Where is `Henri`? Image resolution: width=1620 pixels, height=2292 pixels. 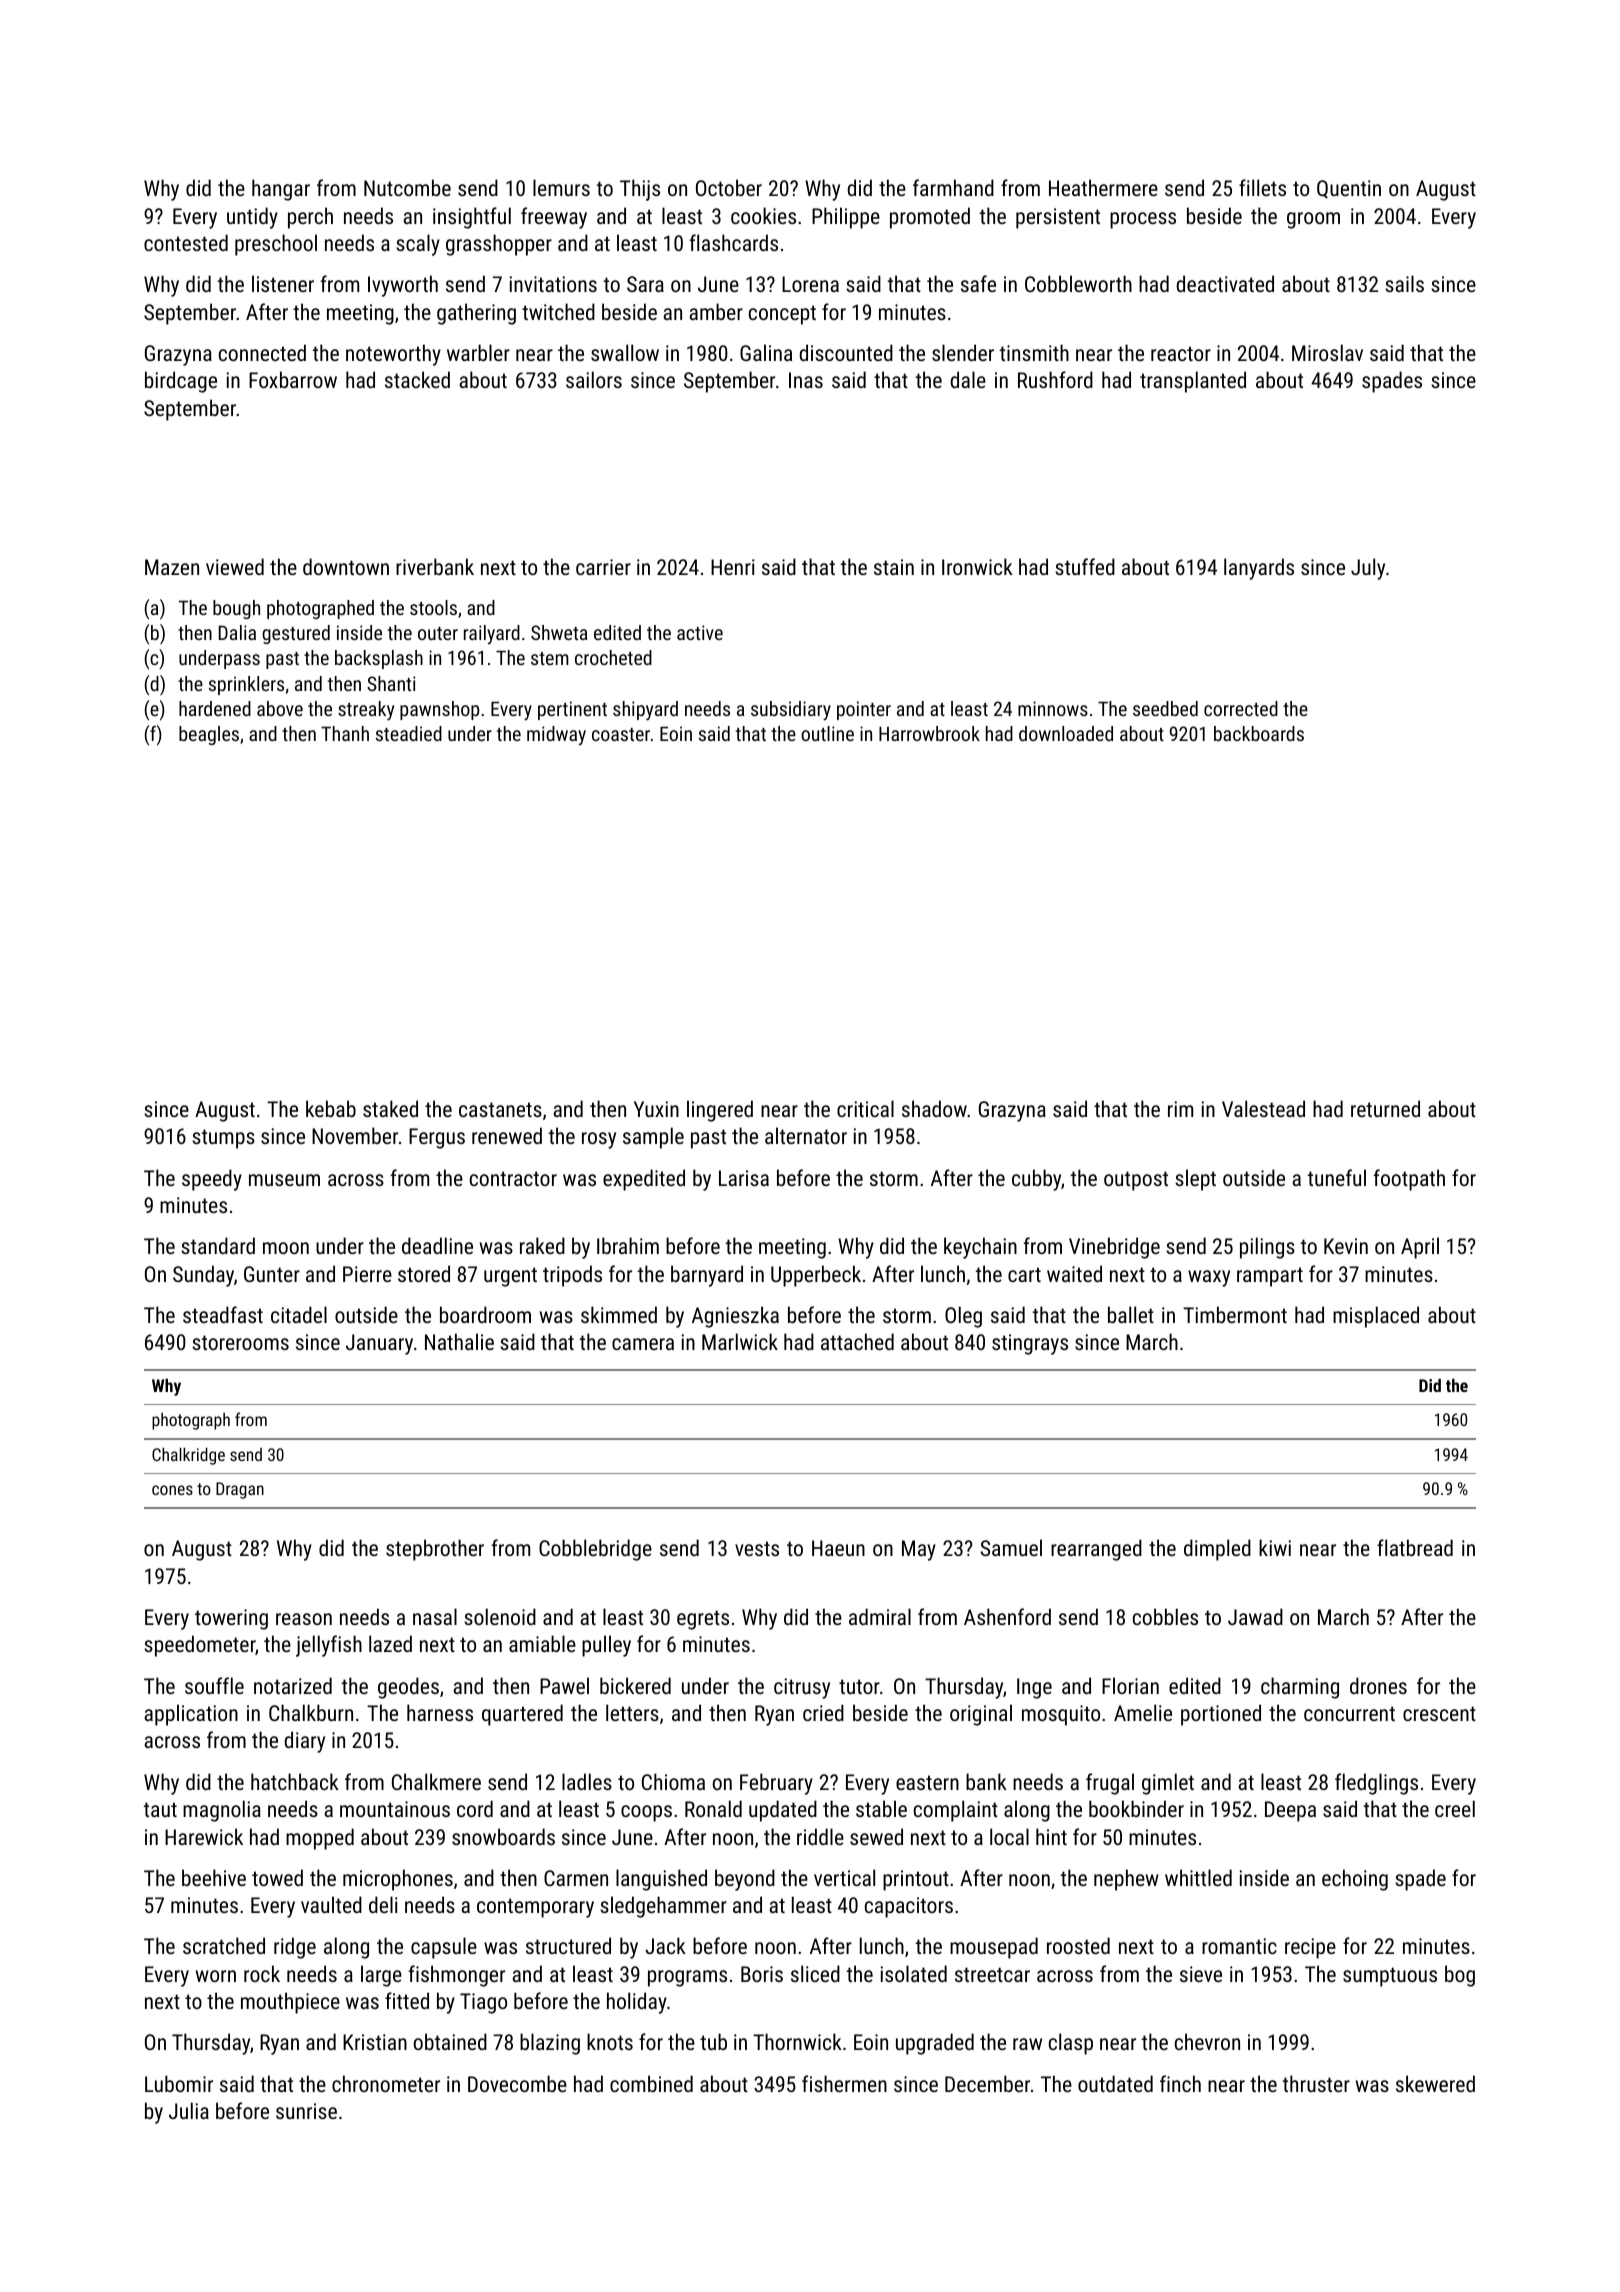
Henri is located at coordinates (733, 567).
